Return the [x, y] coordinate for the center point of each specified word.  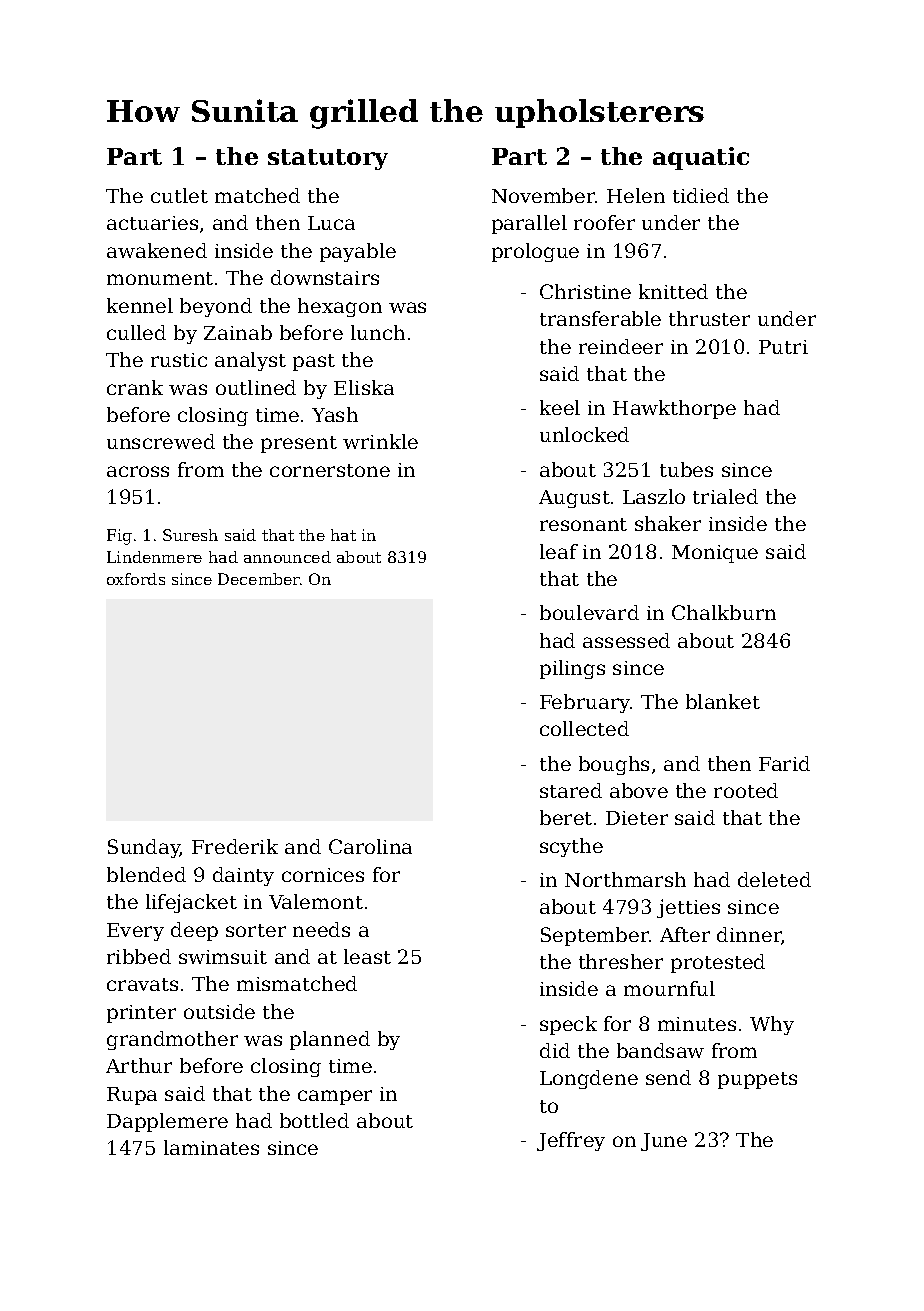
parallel [529, 224]
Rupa [132, 1096]
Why [772, 1025]
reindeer [621, 346]
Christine [585, 291]
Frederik [235, 846]
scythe [571, 847]
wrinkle [380, 441]
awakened [157, 250]
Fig [119, 537]
